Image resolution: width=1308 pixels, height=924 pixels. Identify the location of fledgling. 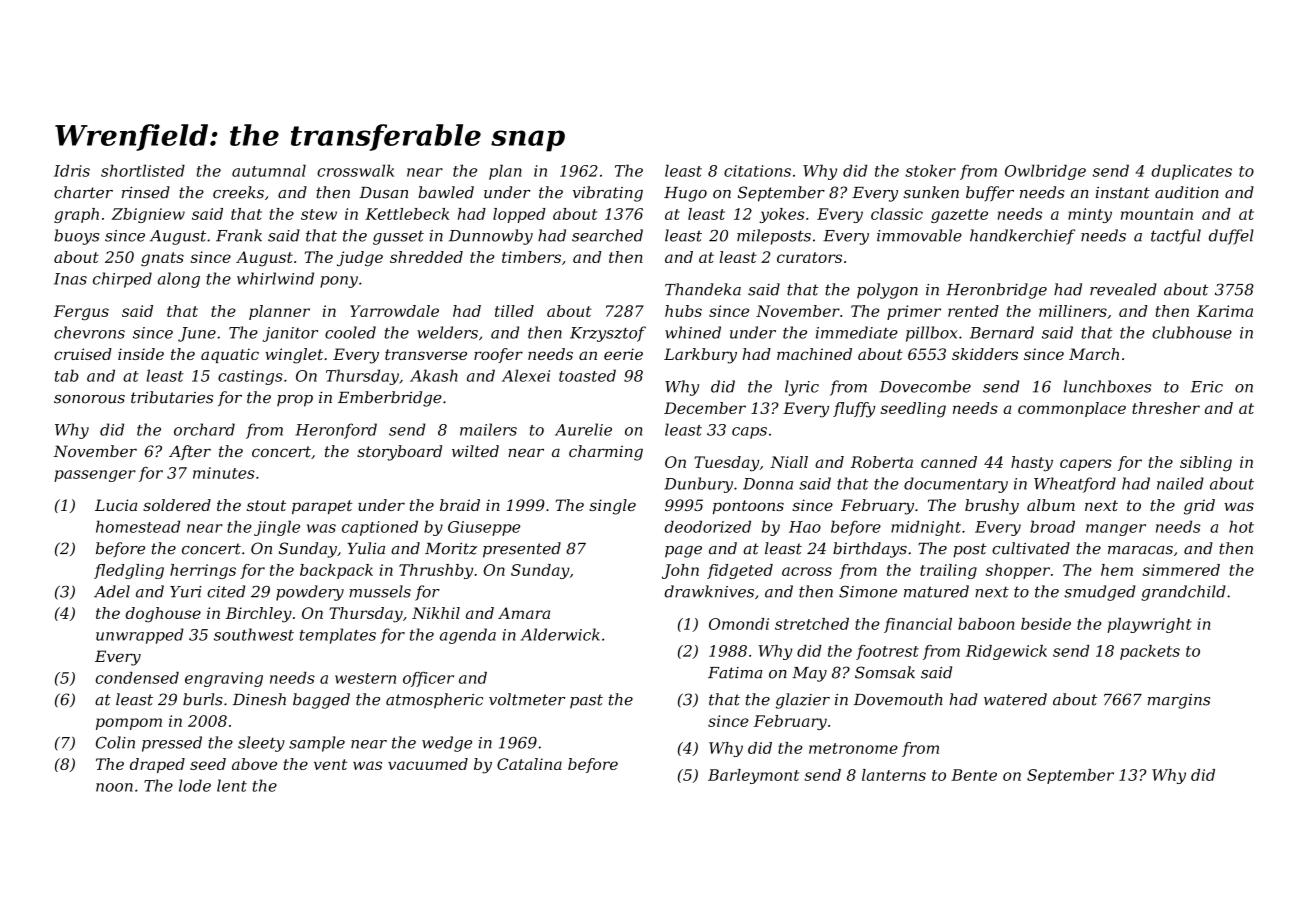
(129, 571).
